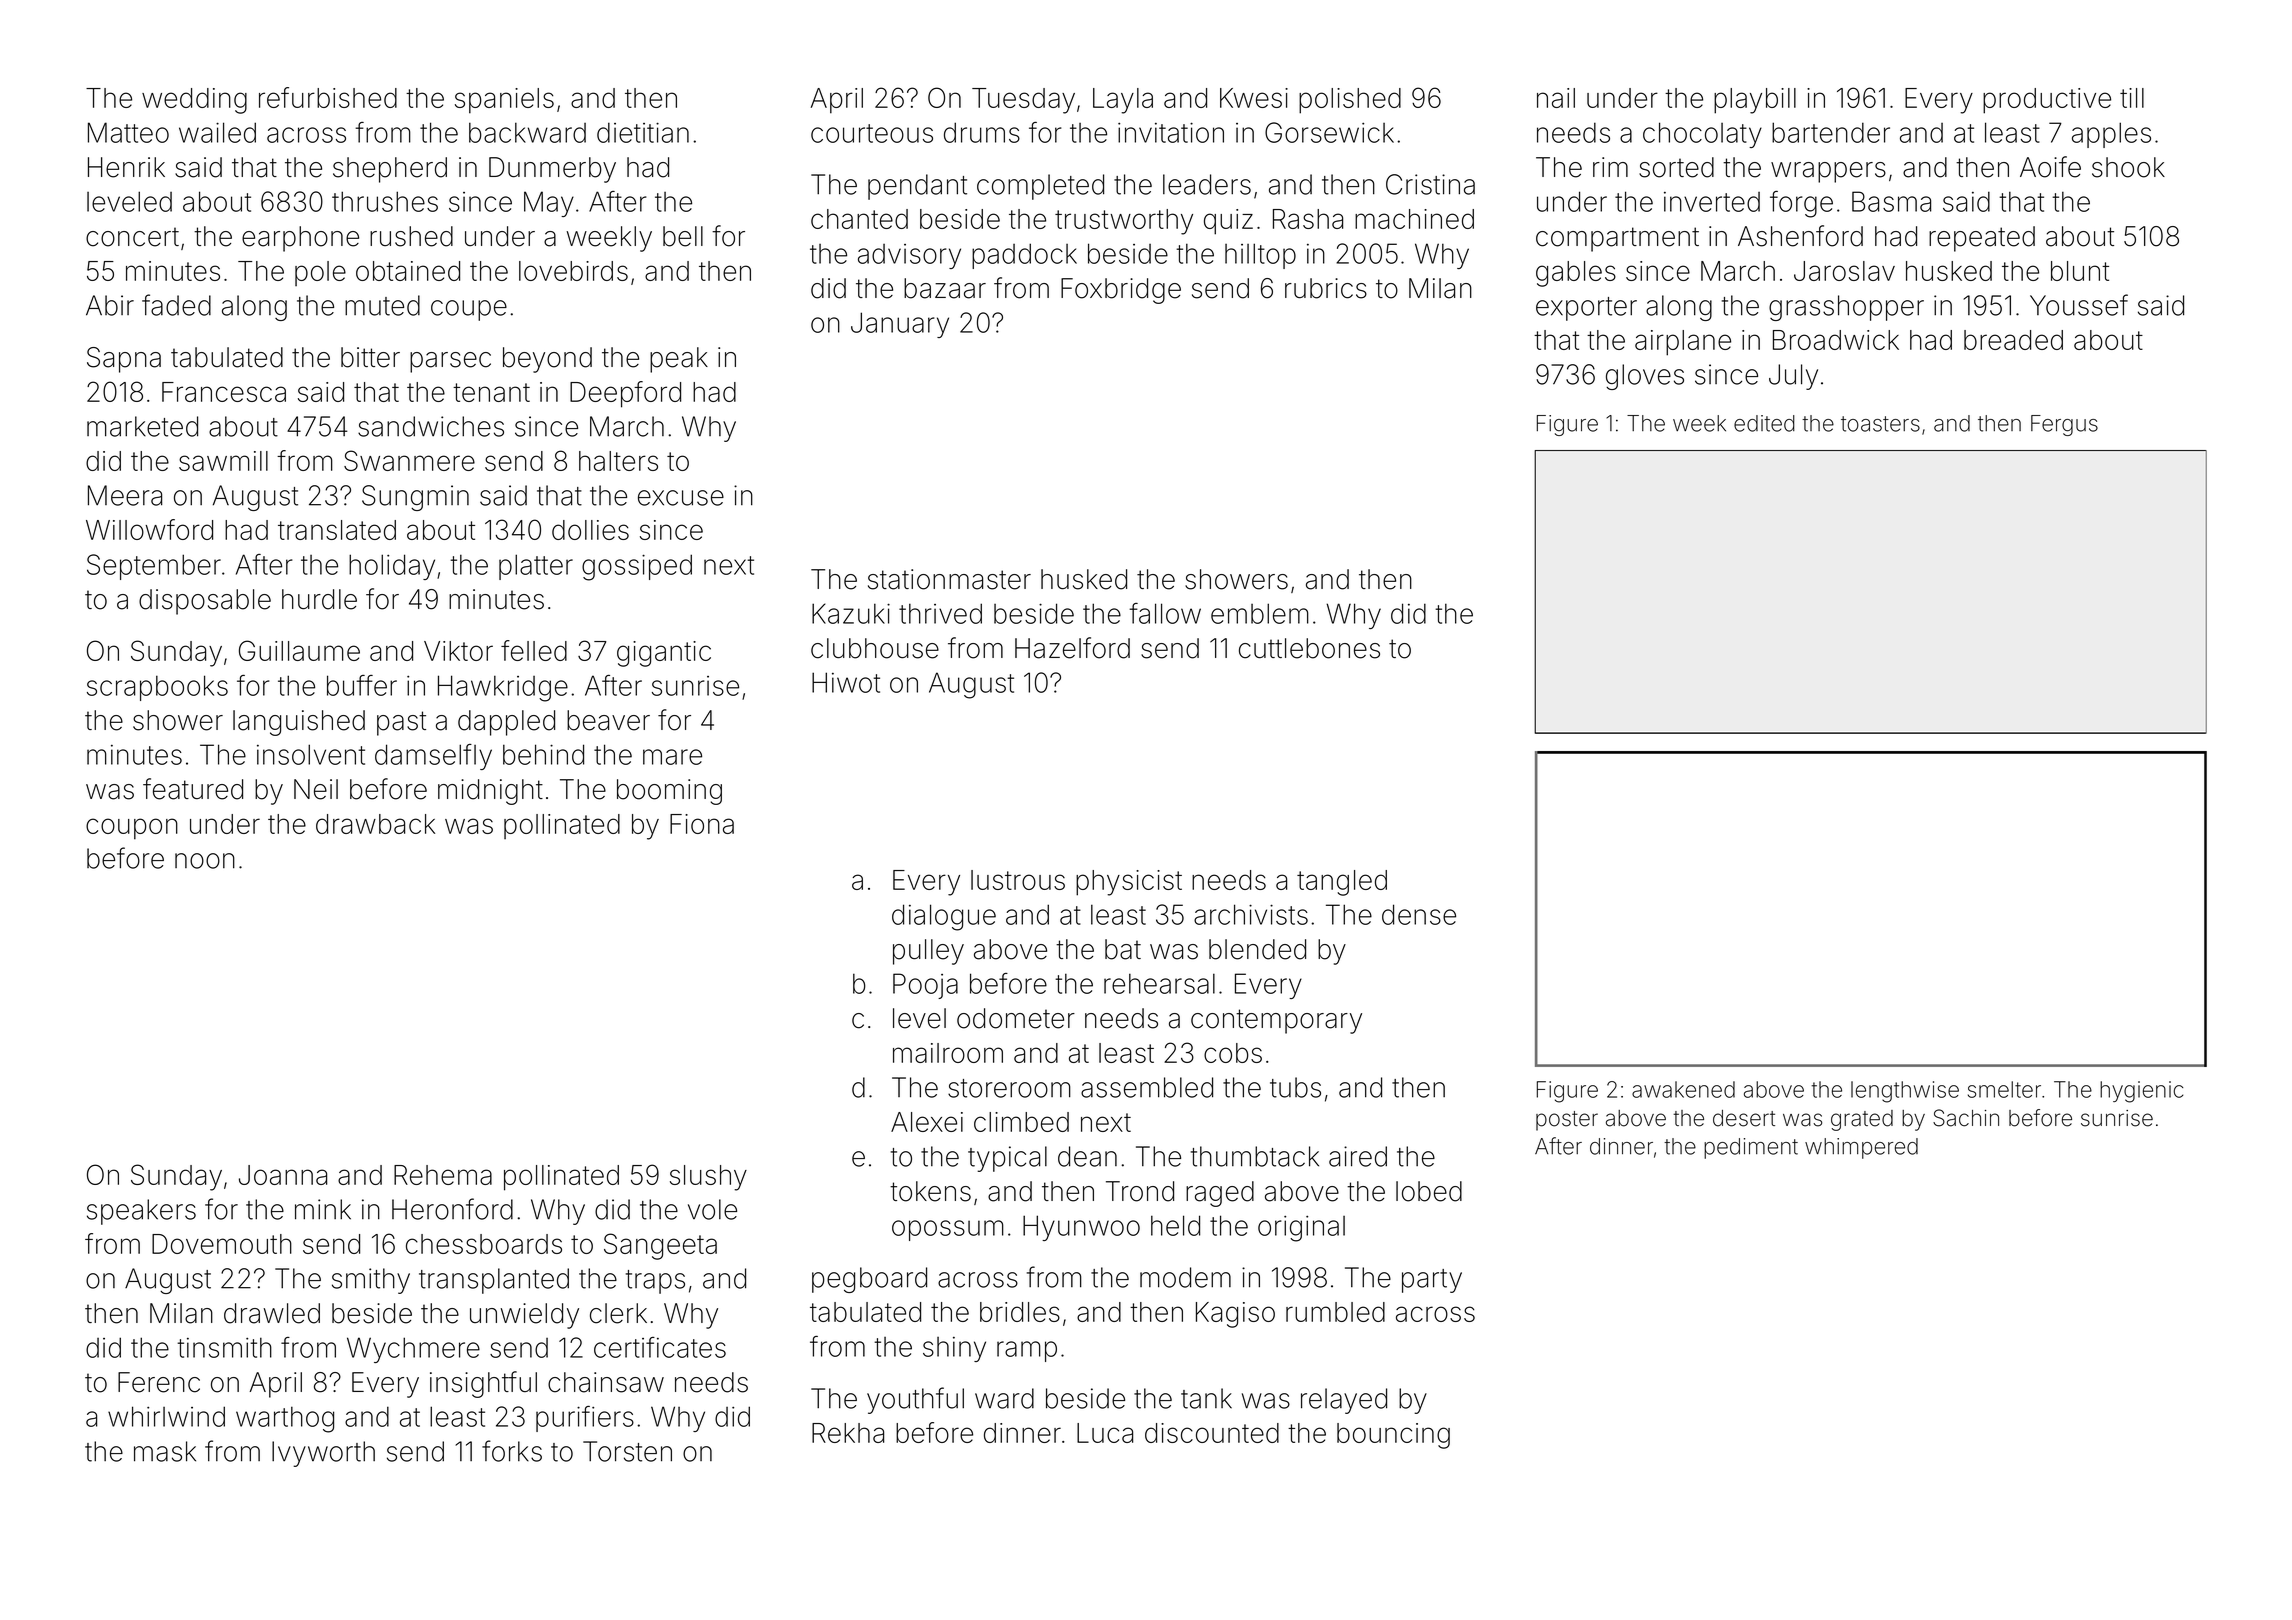 This screenshot has width=2292, height=1620. Describe the element at coordinates (1021, 1122) in the screenshot. I see `climbed` at that location.
